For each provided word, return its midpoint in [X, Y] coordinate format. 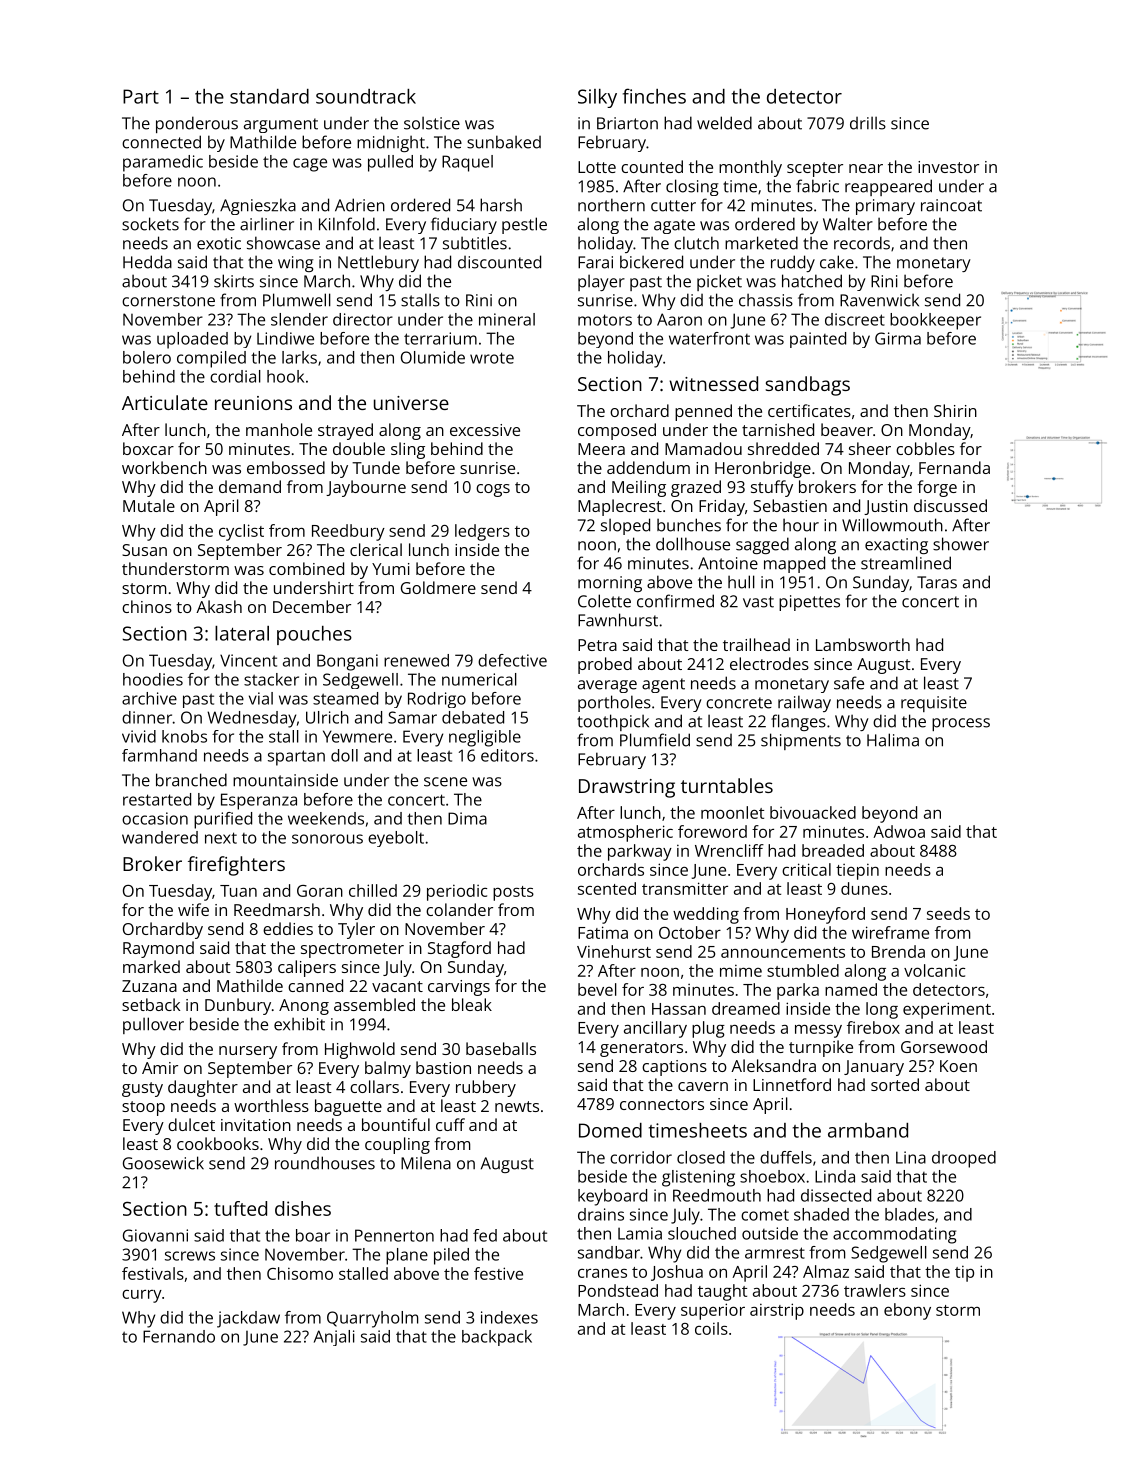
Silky [597, 98]
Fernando [179, 1336]
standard [269, 96]
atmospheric [625, 833]
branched [191, 780]
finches [654, 96]
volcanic [934, 970]
